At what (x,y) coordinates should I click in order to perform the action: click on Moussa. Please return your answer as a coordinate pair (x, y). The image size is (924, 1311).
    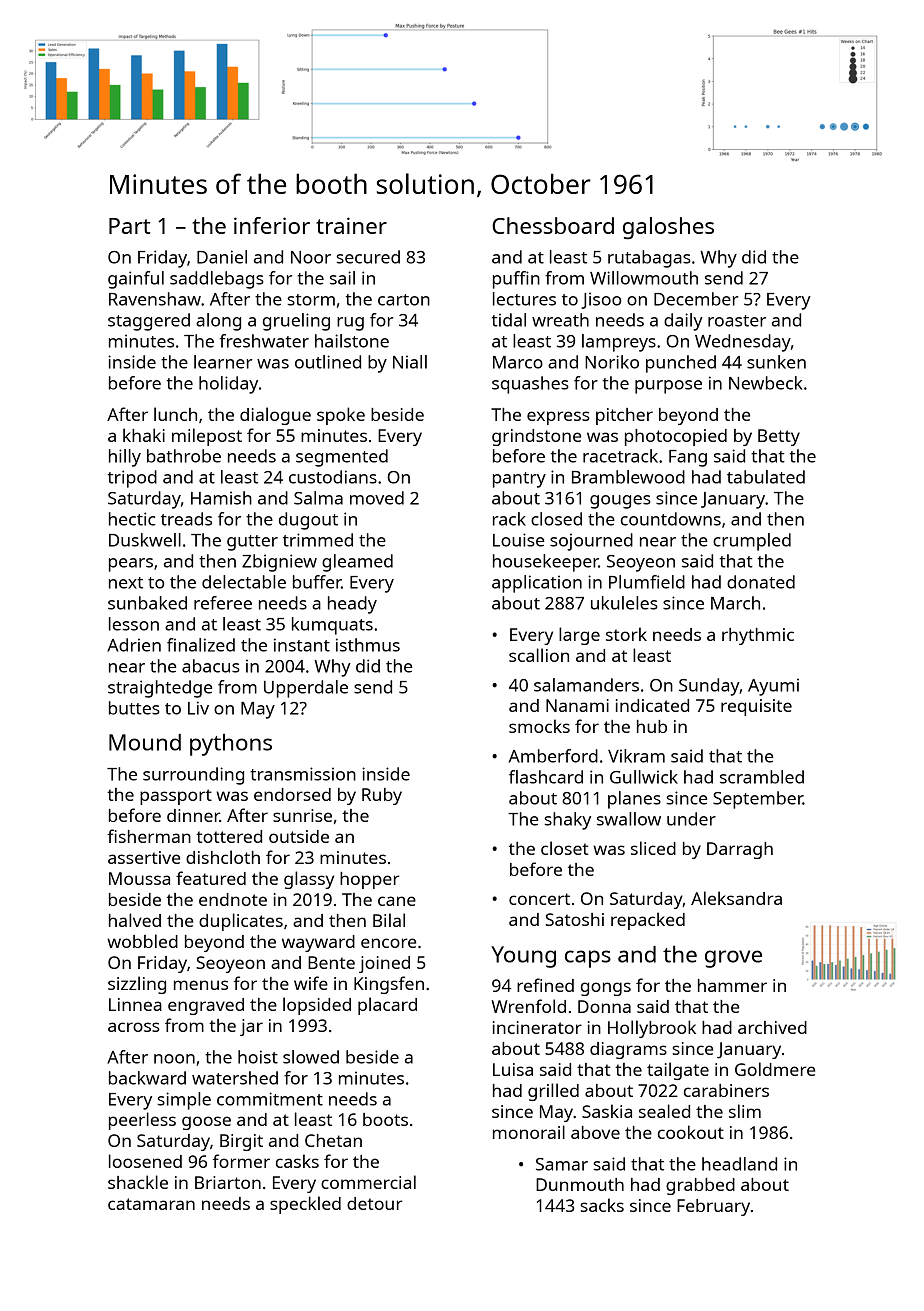
    Looking at the image, I should click on (139, 878).
